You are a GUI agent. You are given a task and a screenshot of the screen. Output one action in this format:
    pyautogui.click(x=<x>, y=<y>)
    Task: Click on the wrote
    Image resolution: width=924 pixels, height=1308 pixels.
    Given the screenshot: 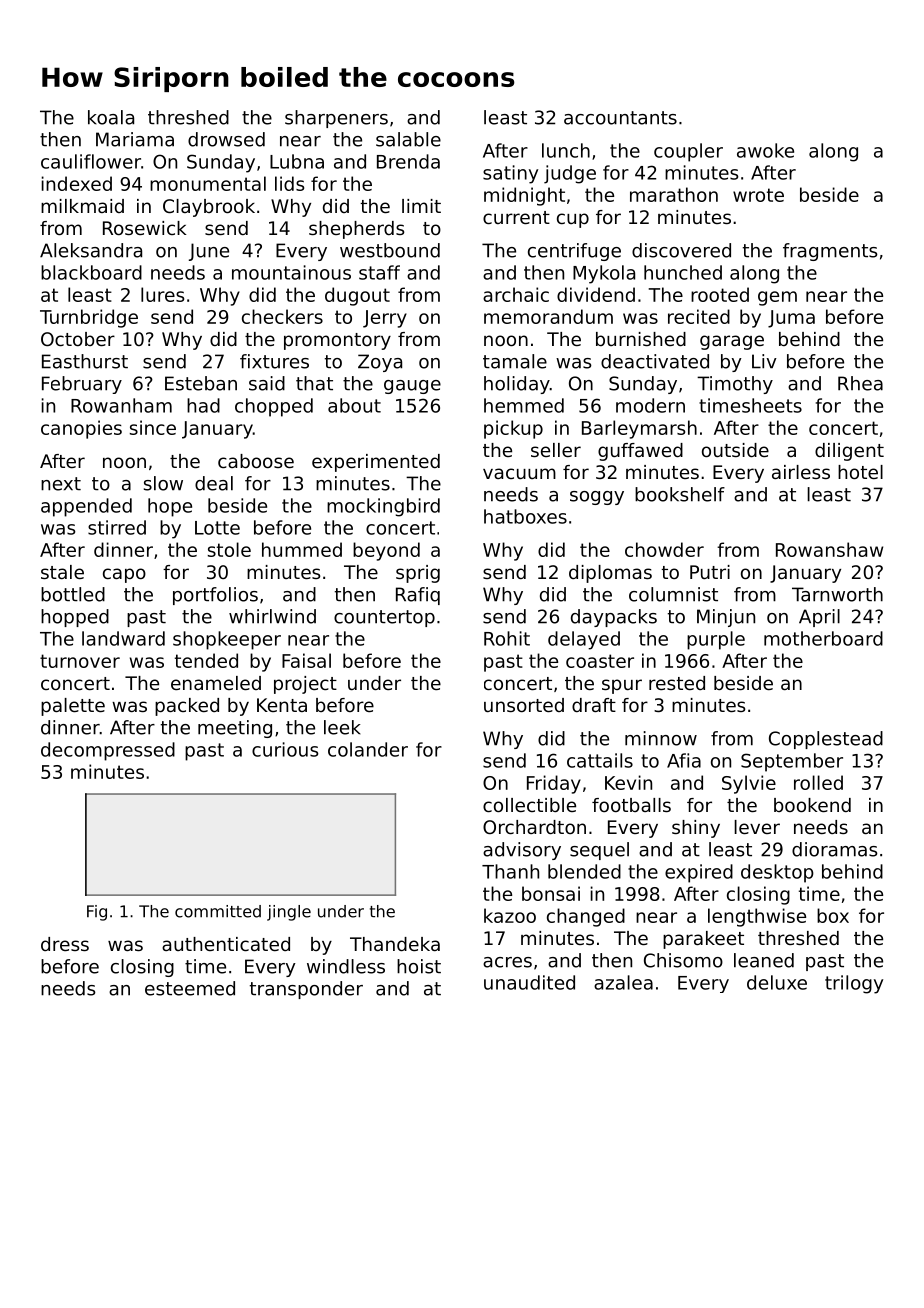 What is the action you would take?
    pyautogui.click(x=758, y=195)
